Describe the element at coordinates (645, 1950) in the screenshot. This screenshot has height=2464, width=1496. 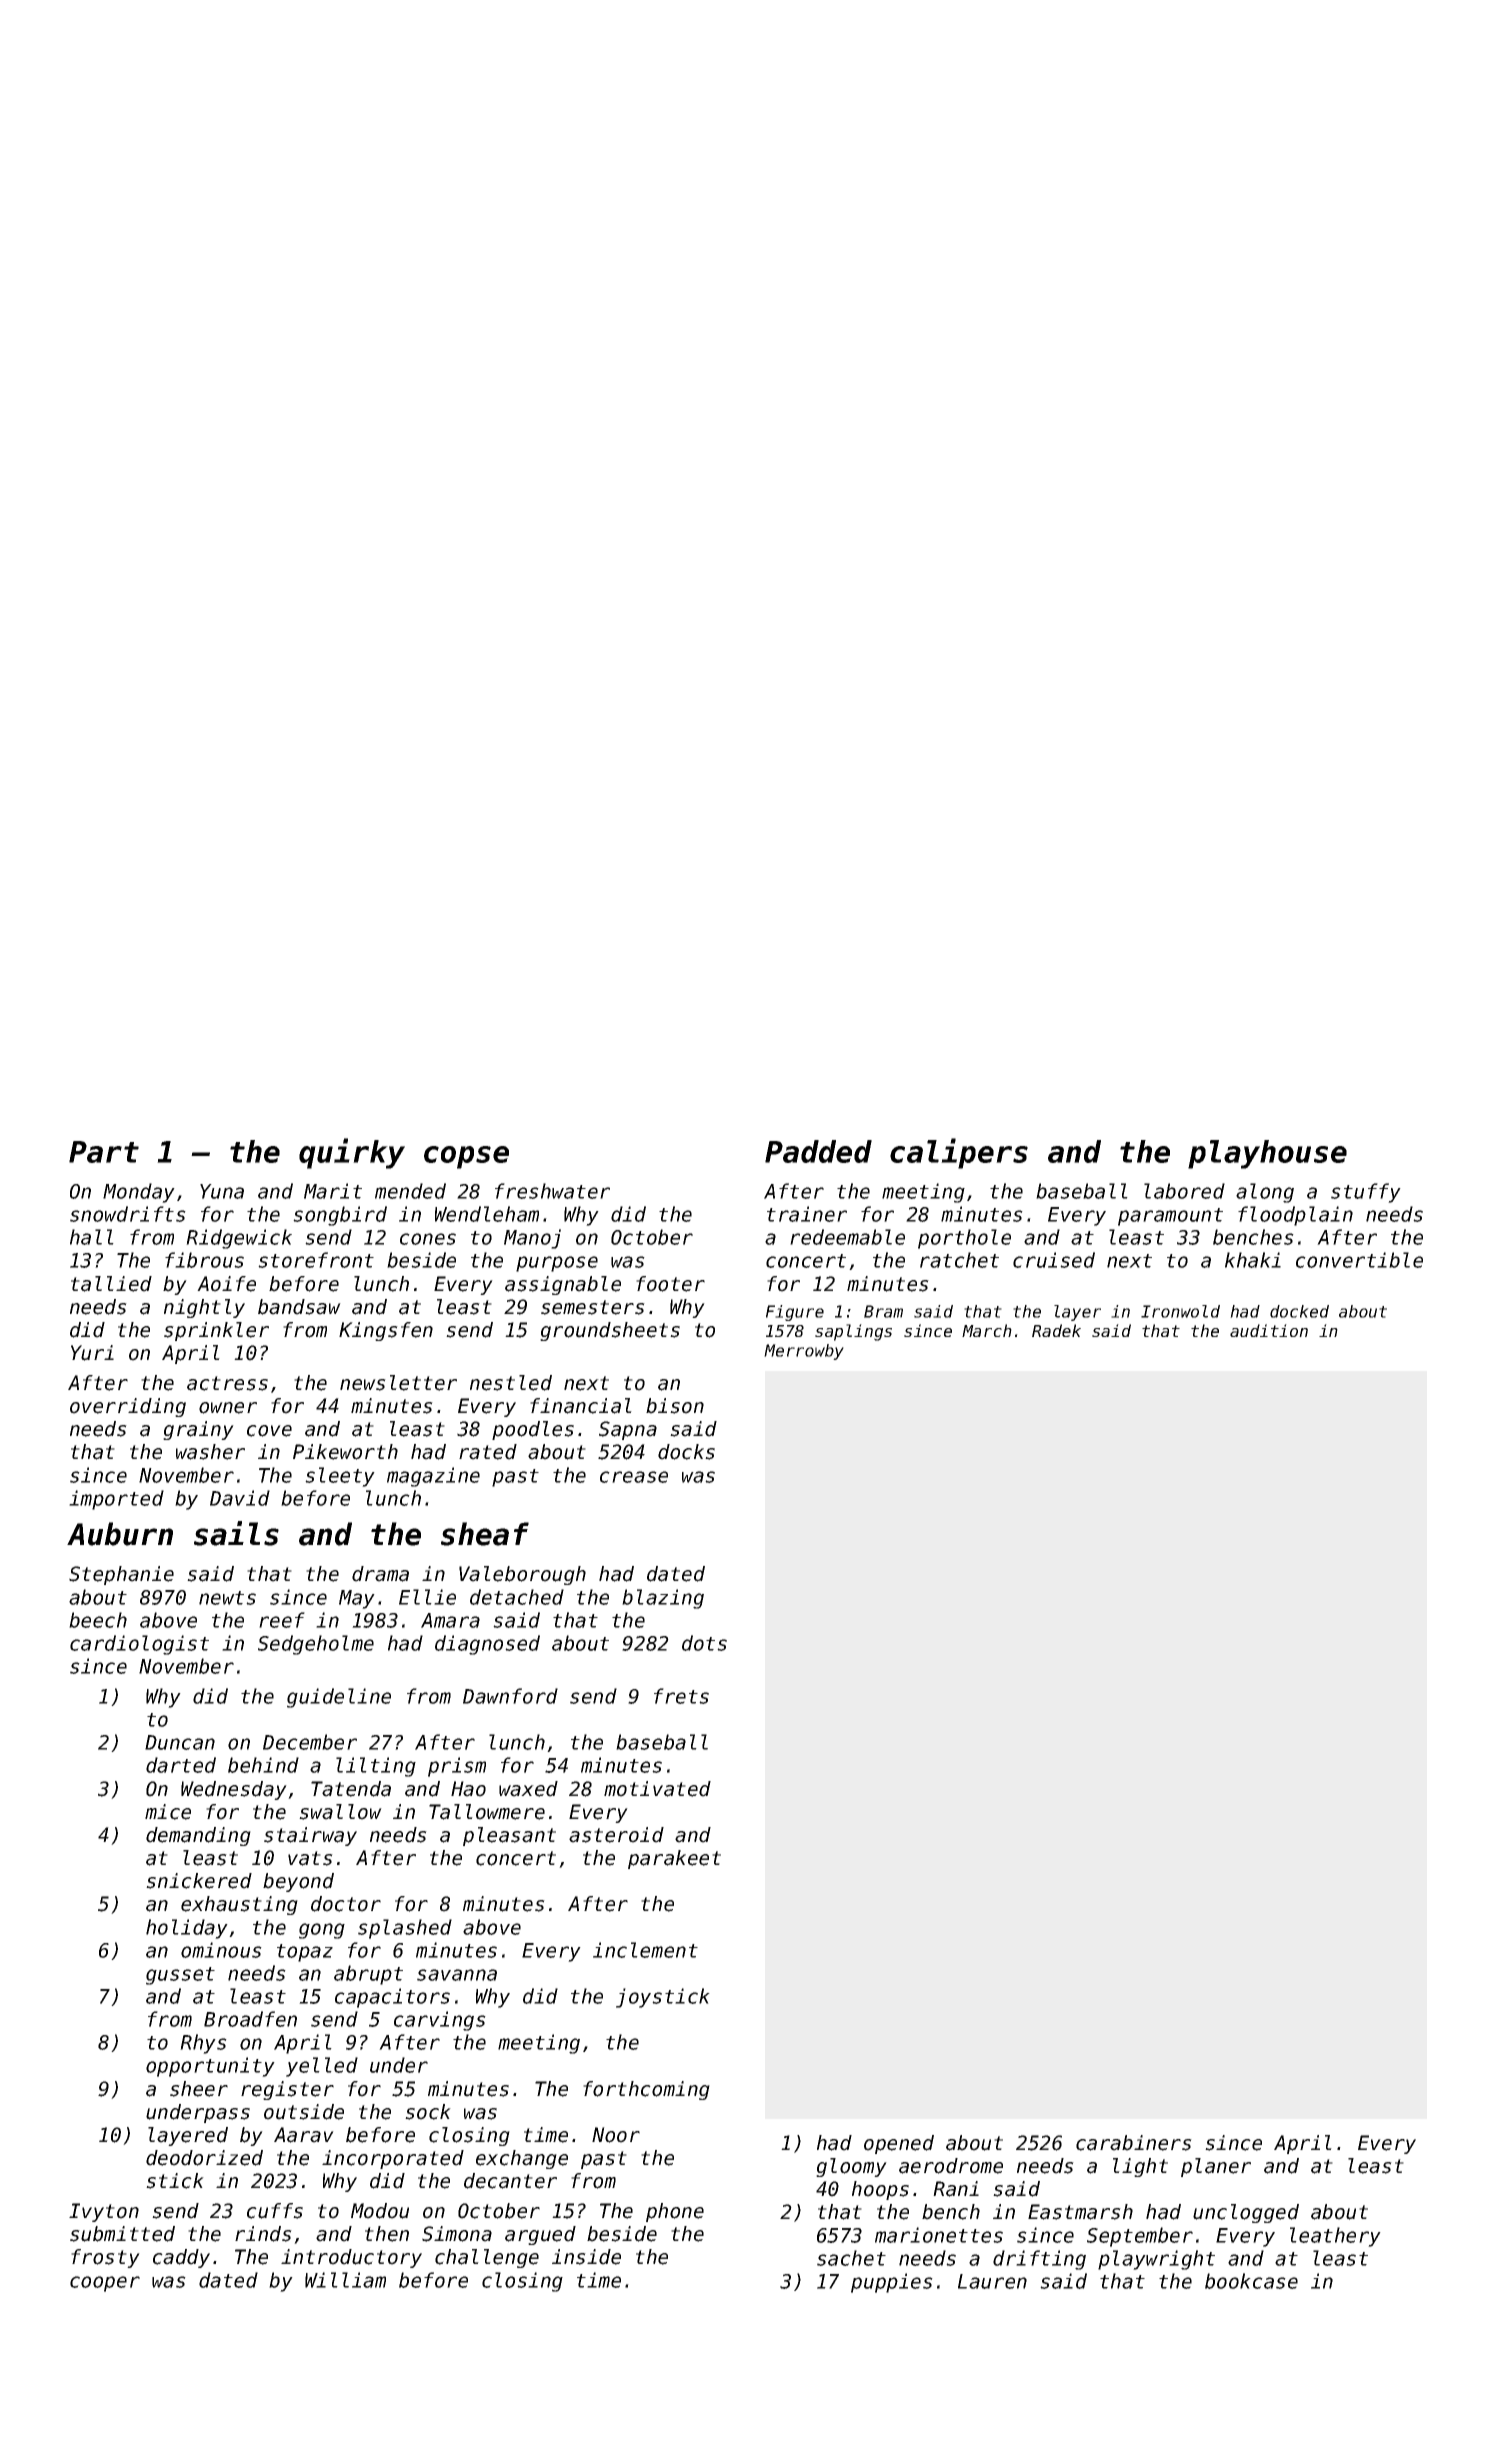
I see `inclement` at that location.
